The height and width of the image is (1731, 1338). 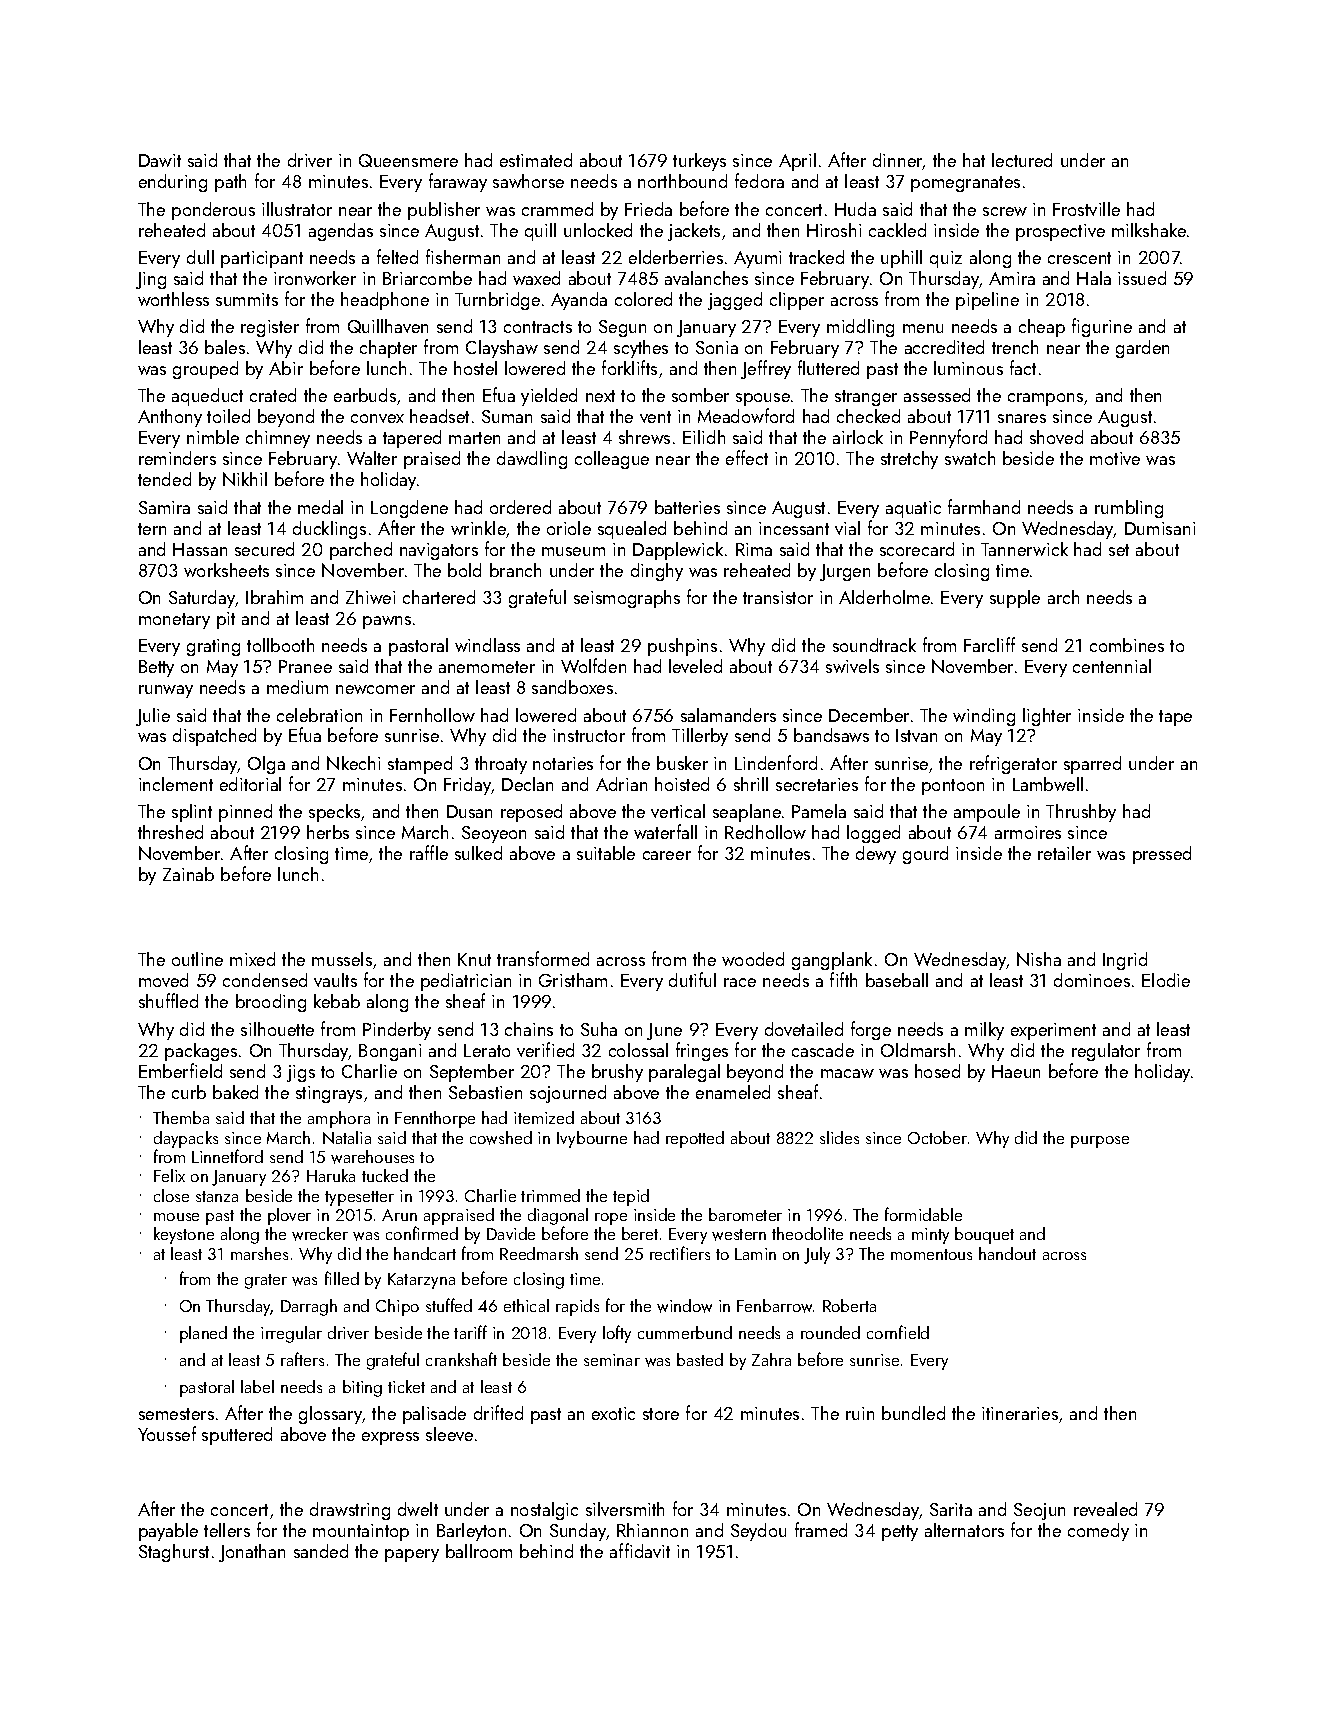 What do you see at coordinates (1022, 160) in the image?
I see `lectured` at bounding box center [1022, 160].
